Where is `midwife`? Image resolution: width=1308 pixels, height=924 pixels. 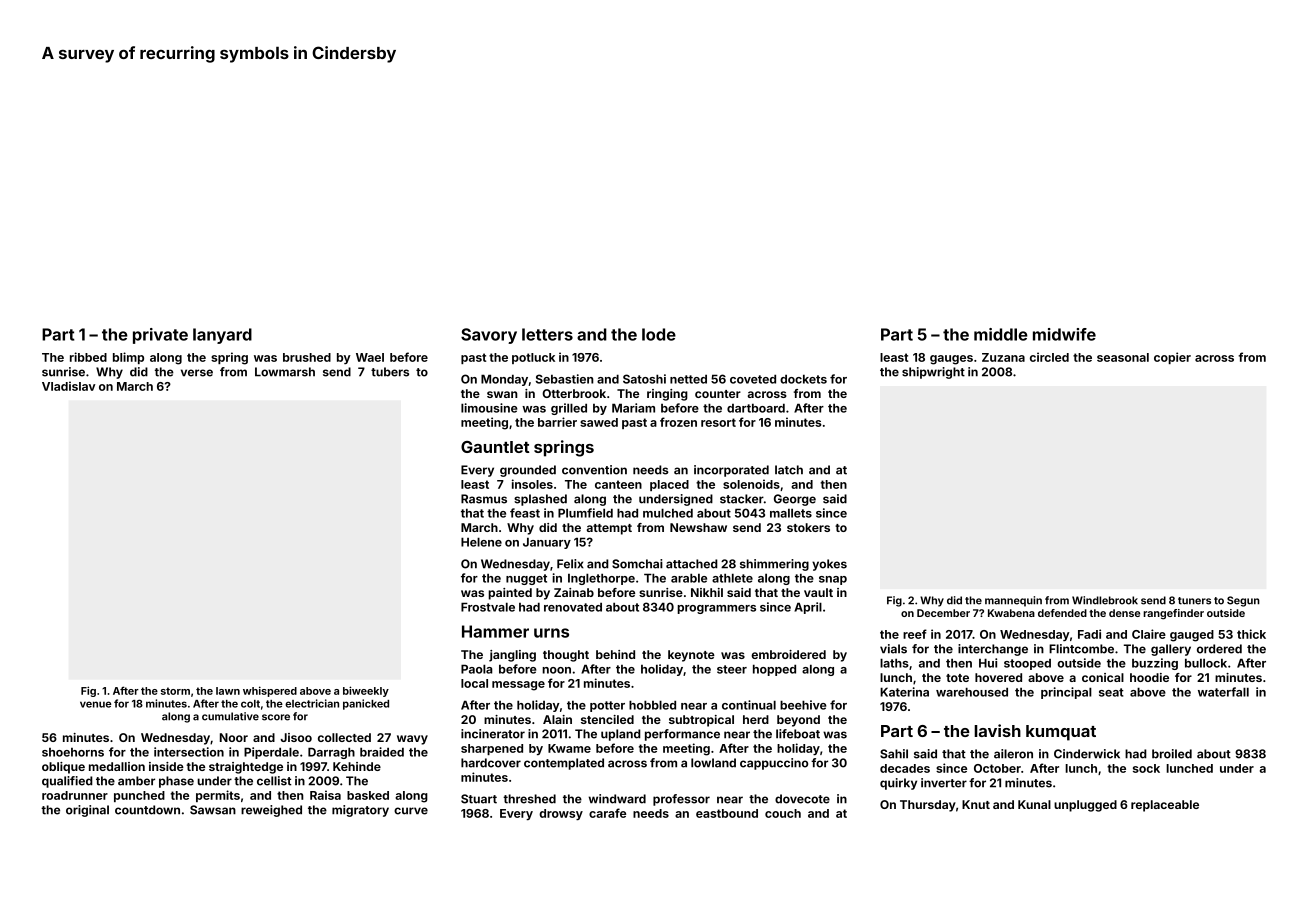
midwife is located at coordinates (1064, 334).
